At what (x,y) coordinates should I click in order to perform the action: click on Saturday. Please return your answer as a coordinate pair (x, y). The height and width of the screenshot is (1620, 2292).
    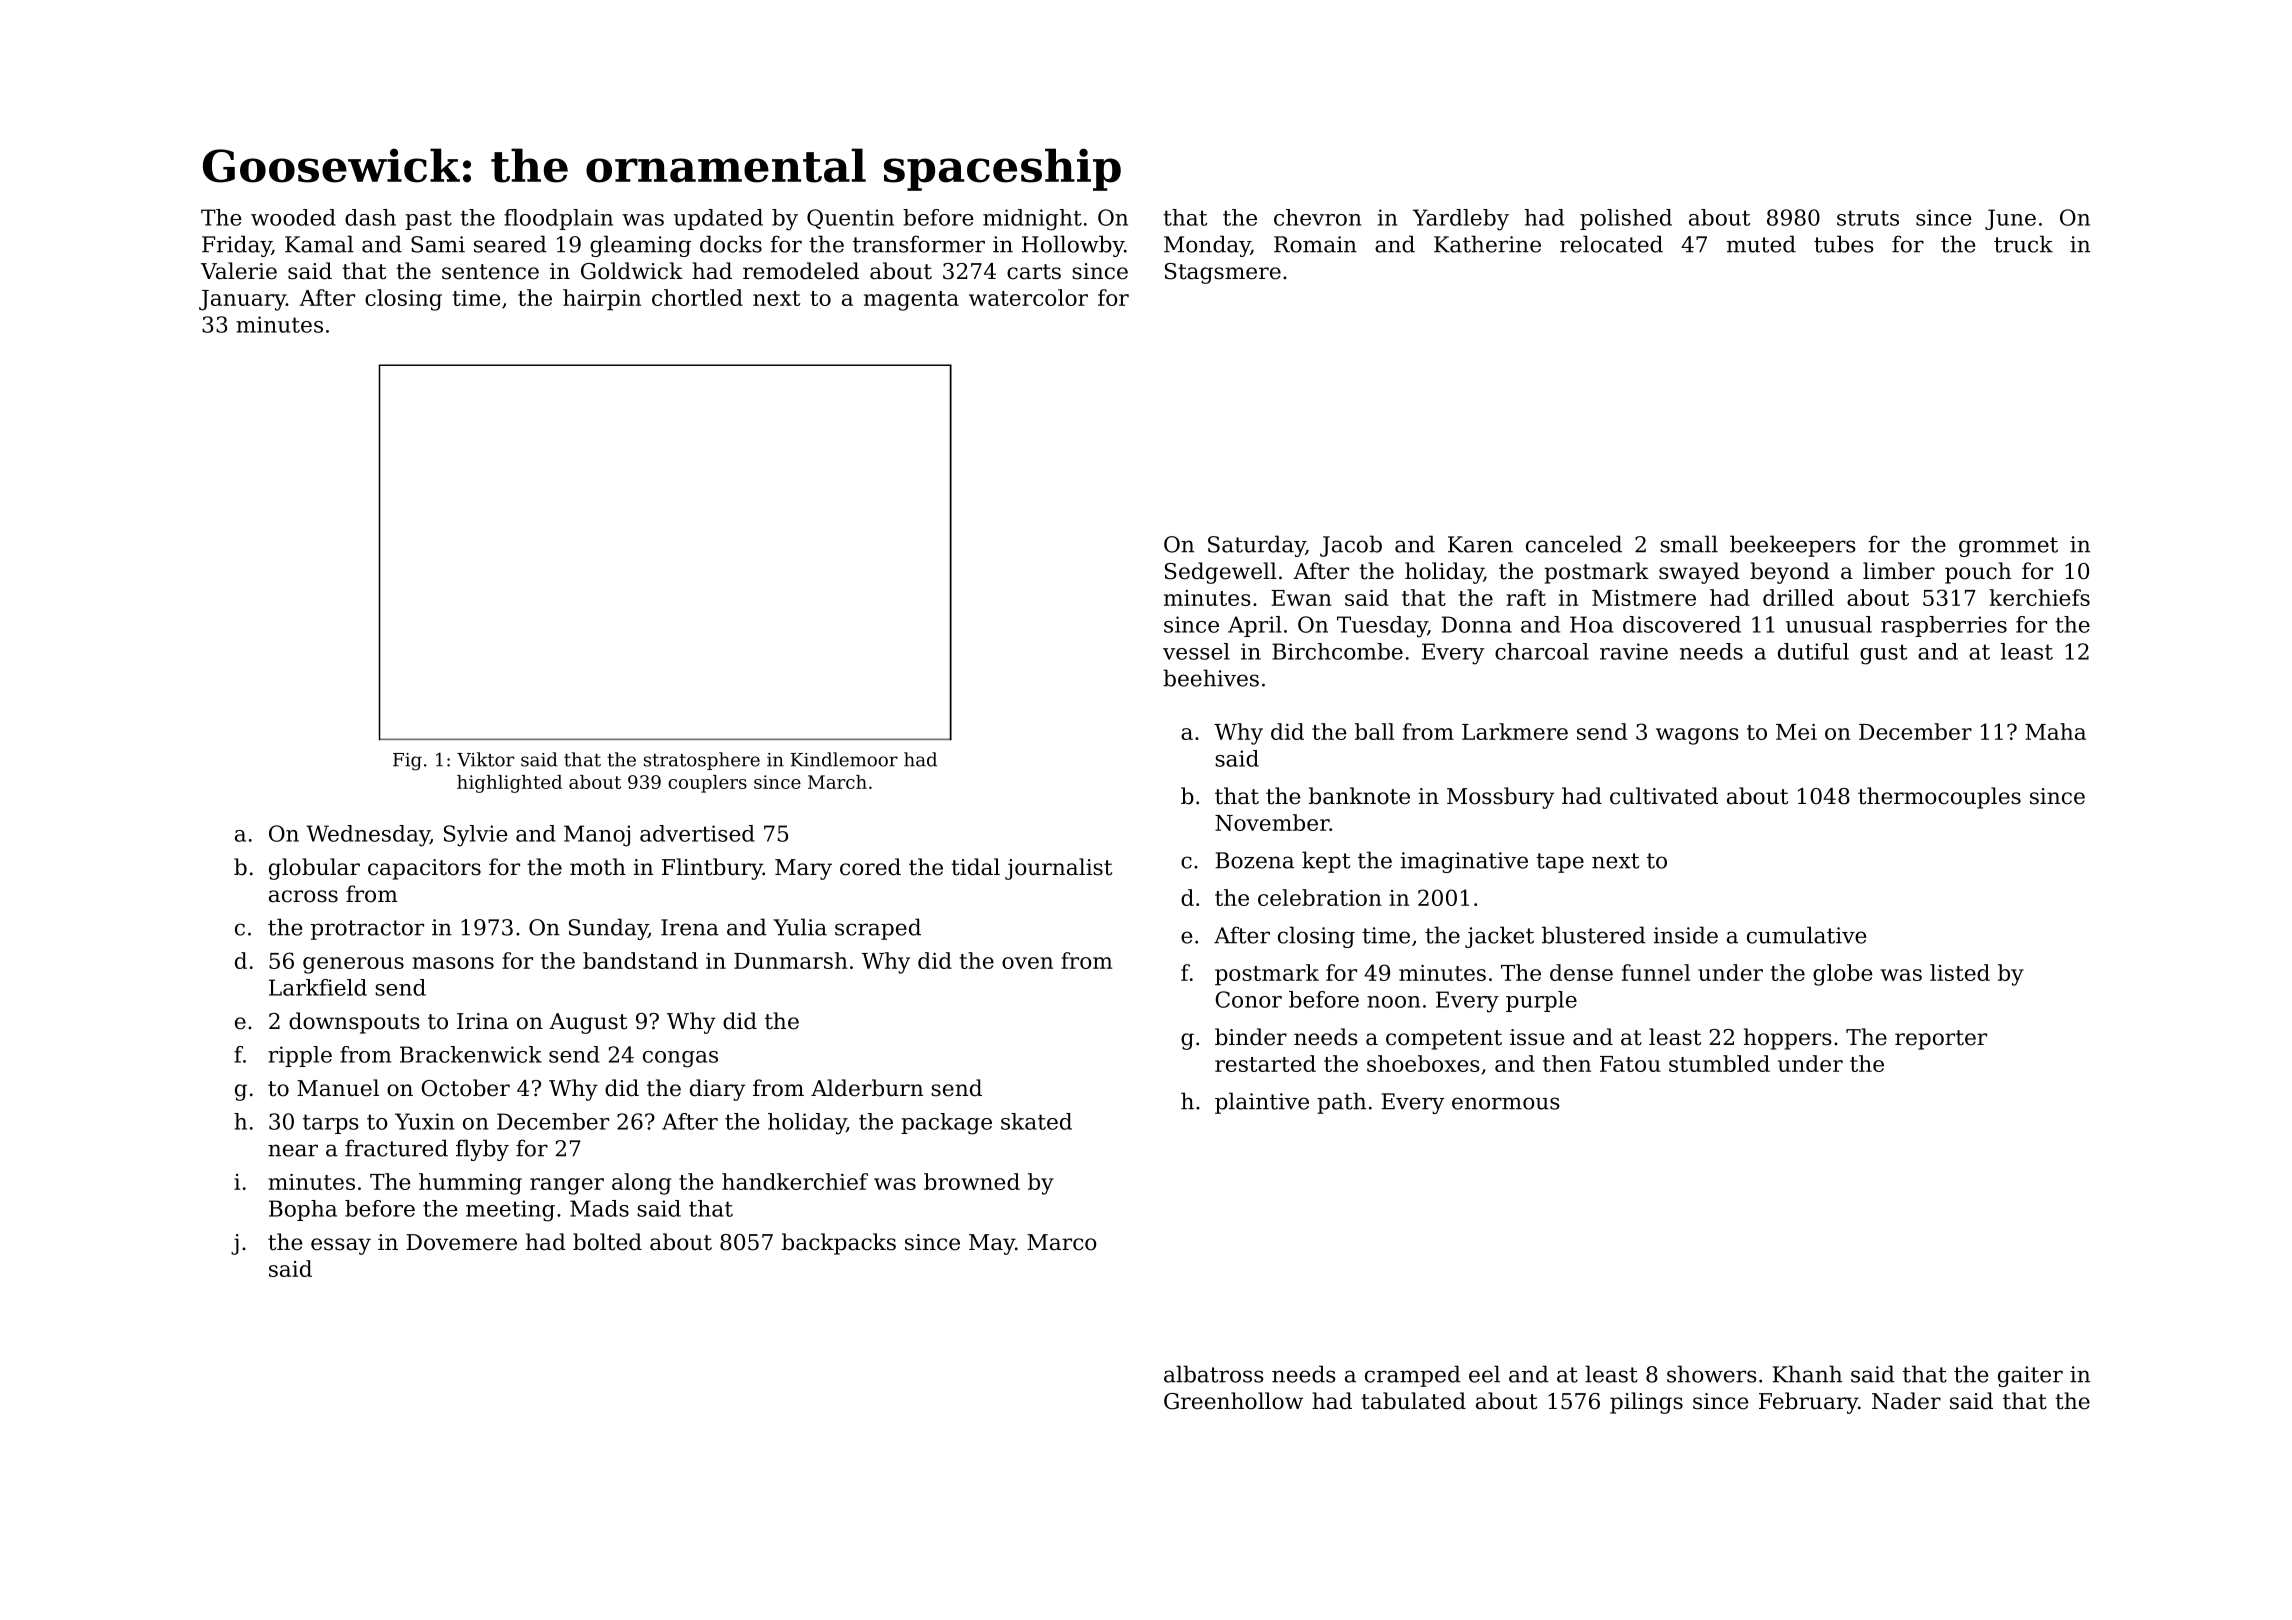
    Looking at the image, I should click on (1257, 546).
